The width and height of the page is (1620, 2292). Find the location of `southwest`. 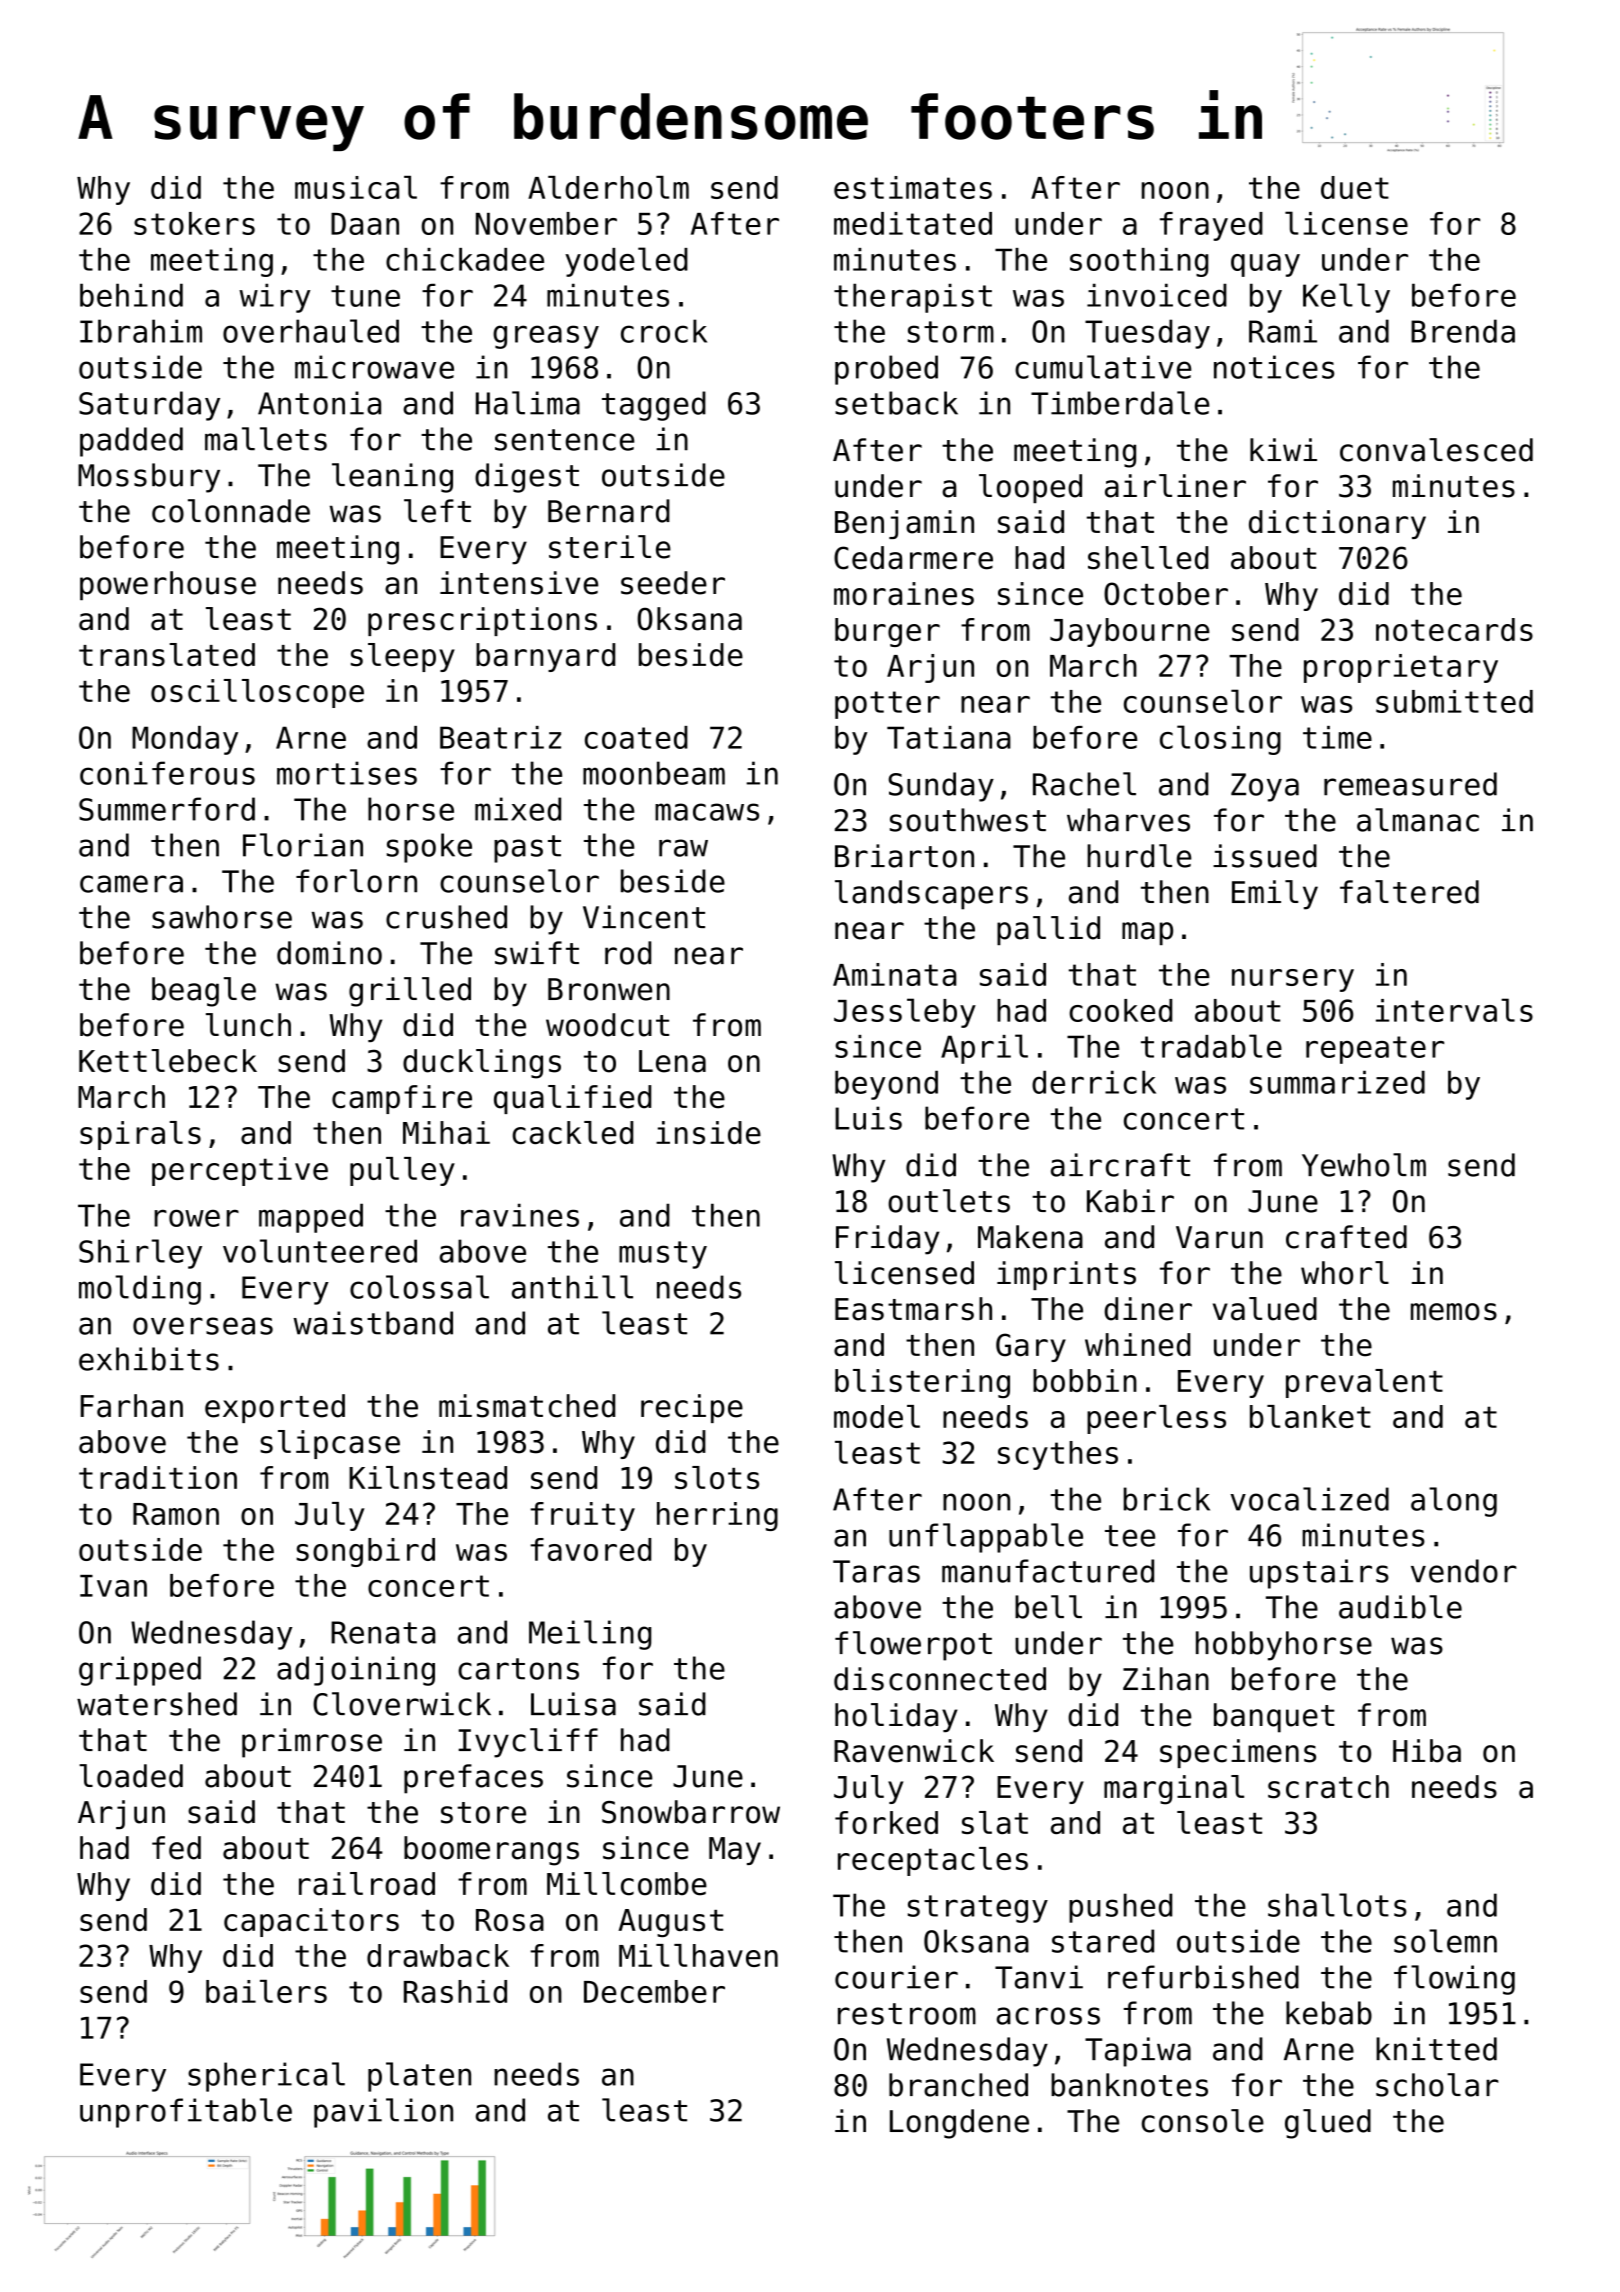

southwest is located at coordinates (968, 820).
